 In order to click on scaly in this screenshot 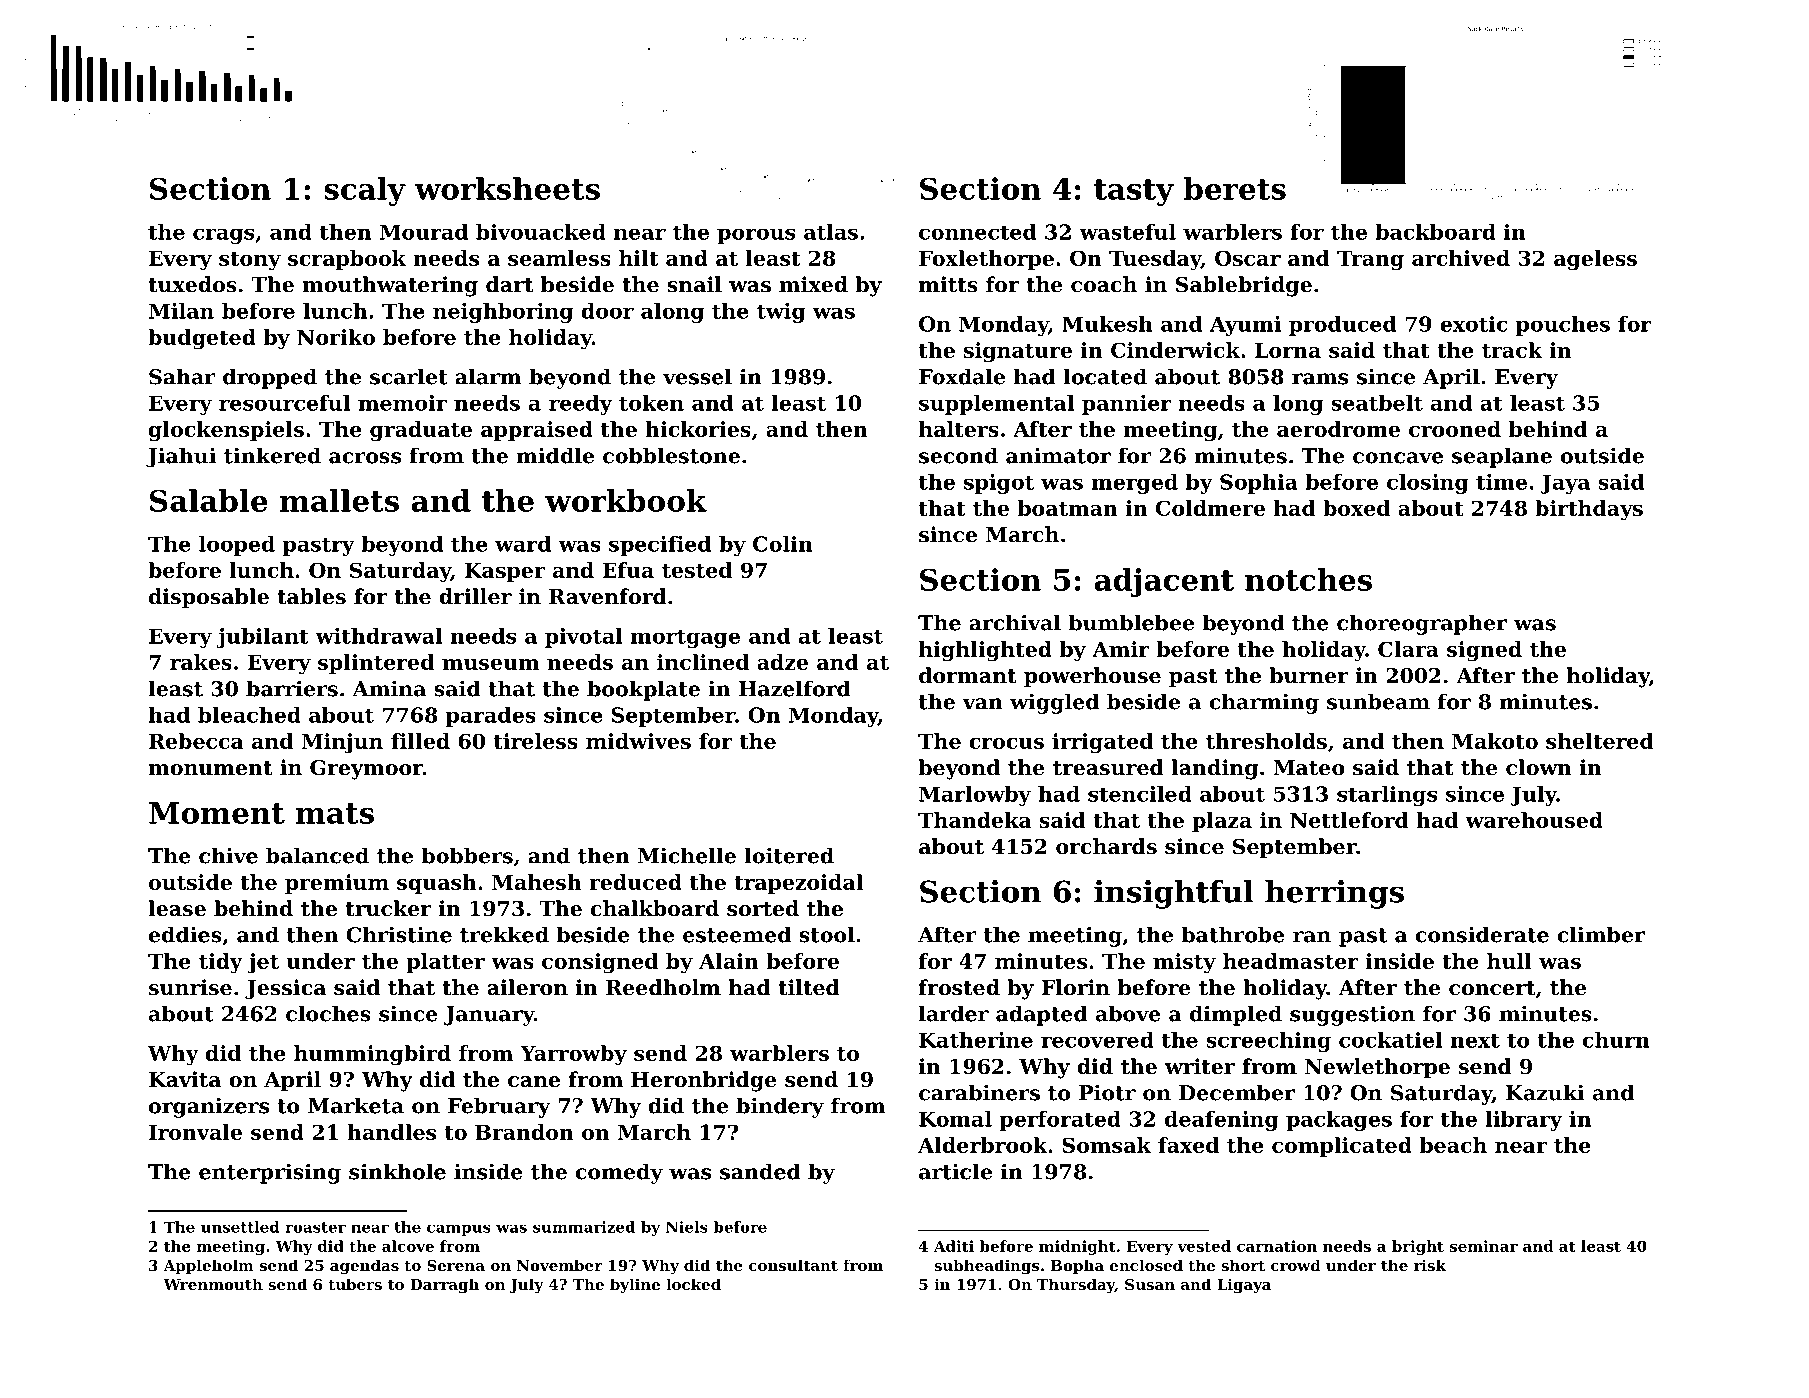, I will do `click(365, 191)`.
